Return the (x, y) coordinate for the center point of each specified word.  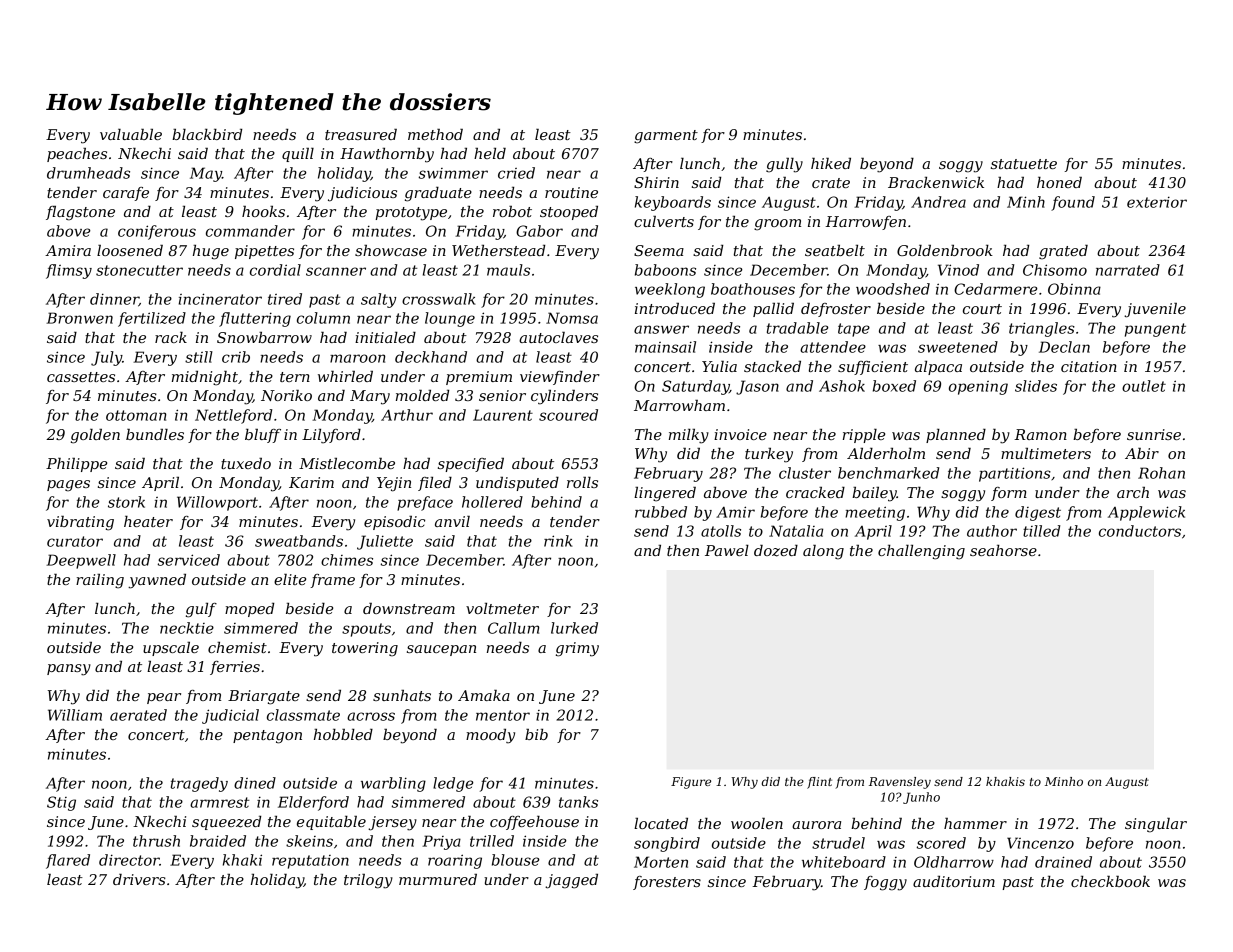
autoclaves (558, 337)
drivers (139, 879)
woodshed (893, 289)
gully (784, 165)
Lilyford (331, 436)
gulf (201, 610)
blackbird (207, 134)
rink (558, 541)
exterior (1157, 202)
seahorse (1003, 550)
